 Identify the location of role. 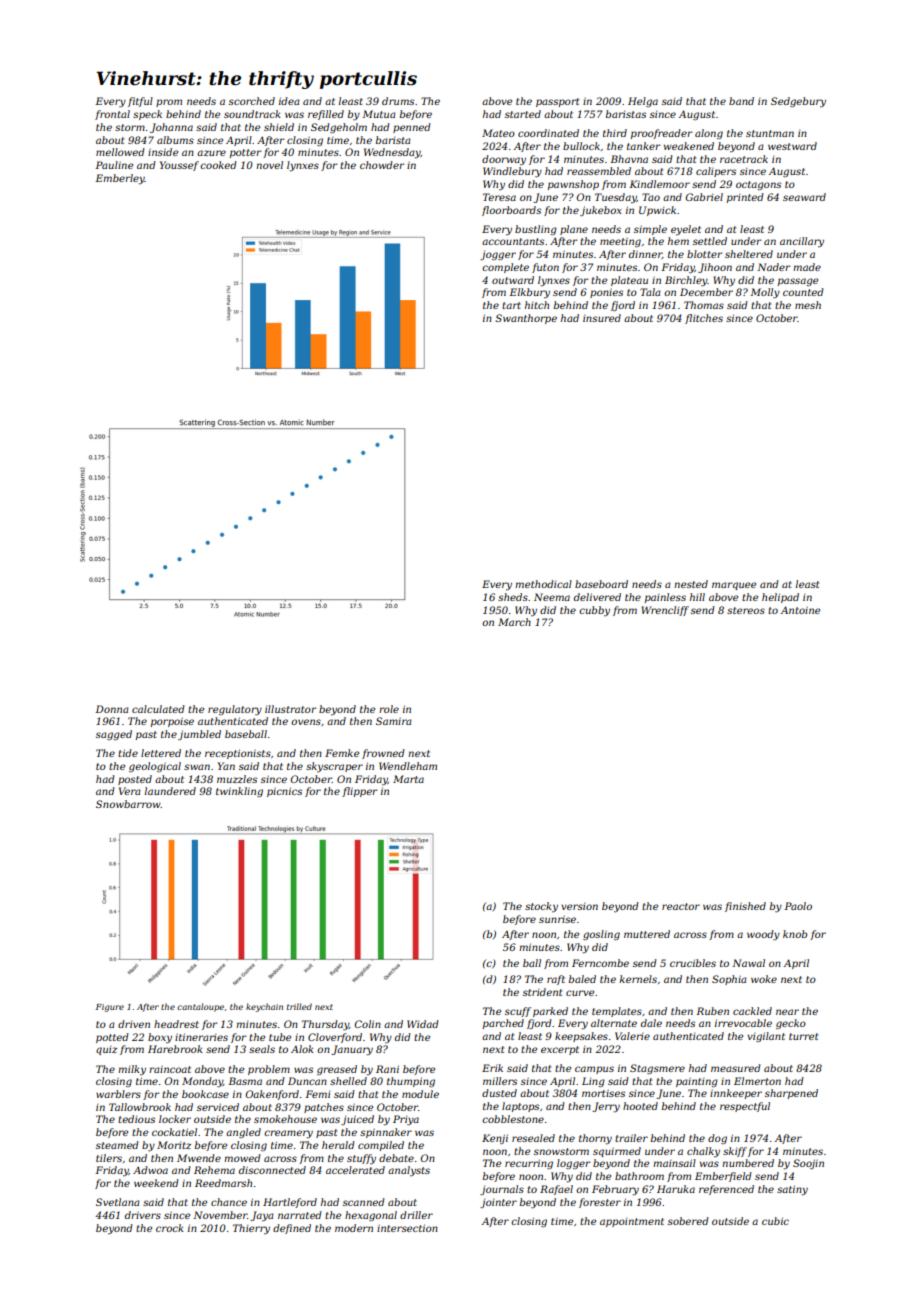
(389, 709).
